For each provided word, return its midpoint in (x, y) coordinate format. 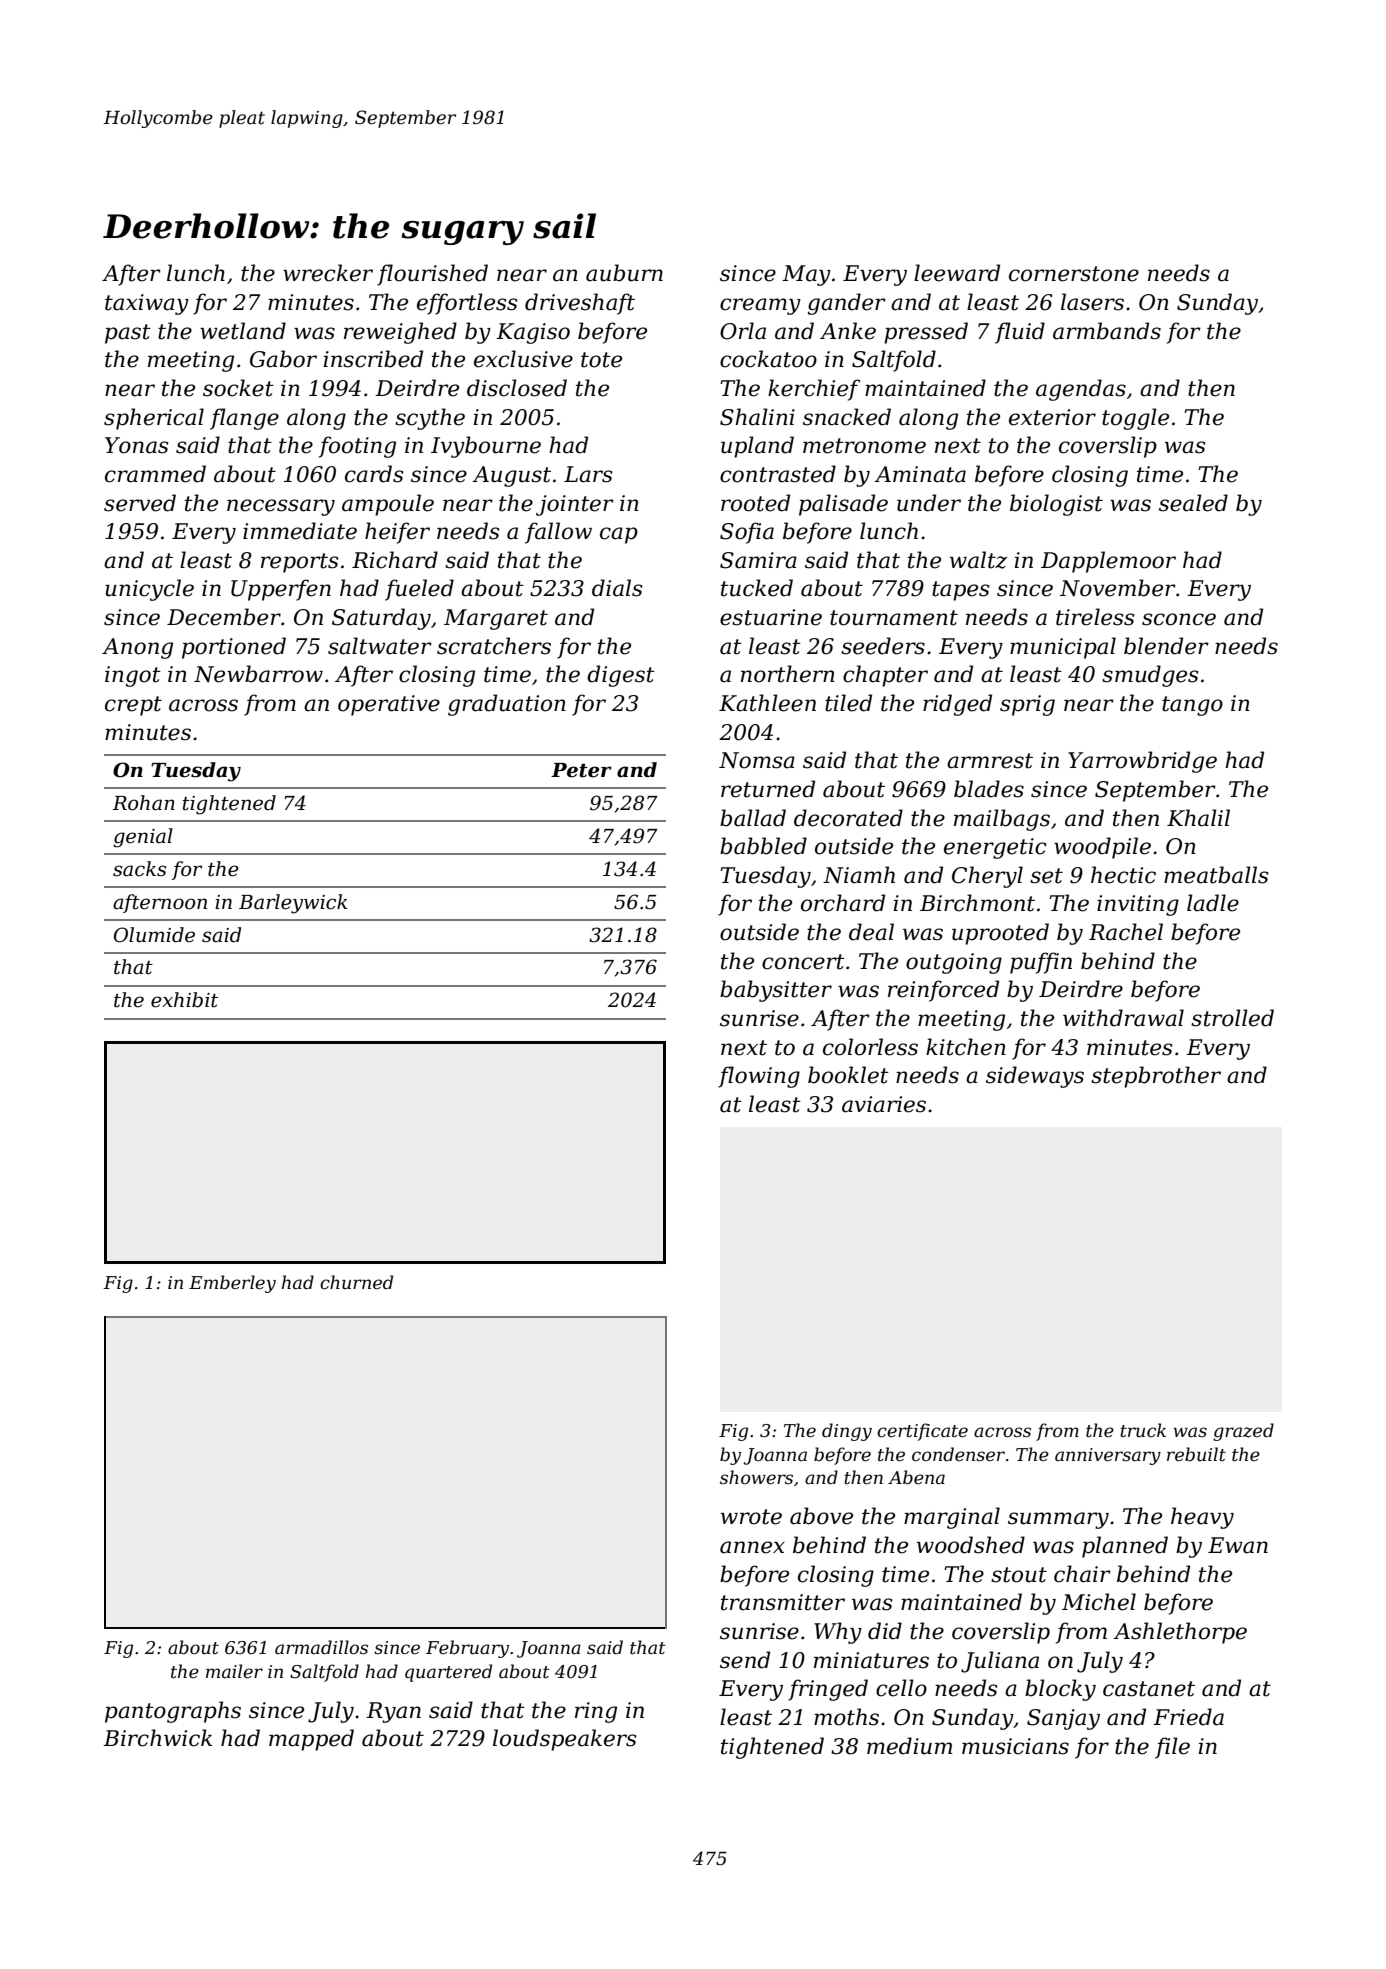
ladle (1213, 903)
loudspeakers (564, 1740)
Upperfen (281, 590)
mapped (311, 1740)
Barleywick (293, 904)
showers (756, 1477)
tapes (960, 591)
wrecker (328, 273)
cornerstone (1074, 274)
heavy (1202, 1518)
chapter (885, 676)
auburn (624, 273)
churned (356, 1282)
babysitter (776, 991)
